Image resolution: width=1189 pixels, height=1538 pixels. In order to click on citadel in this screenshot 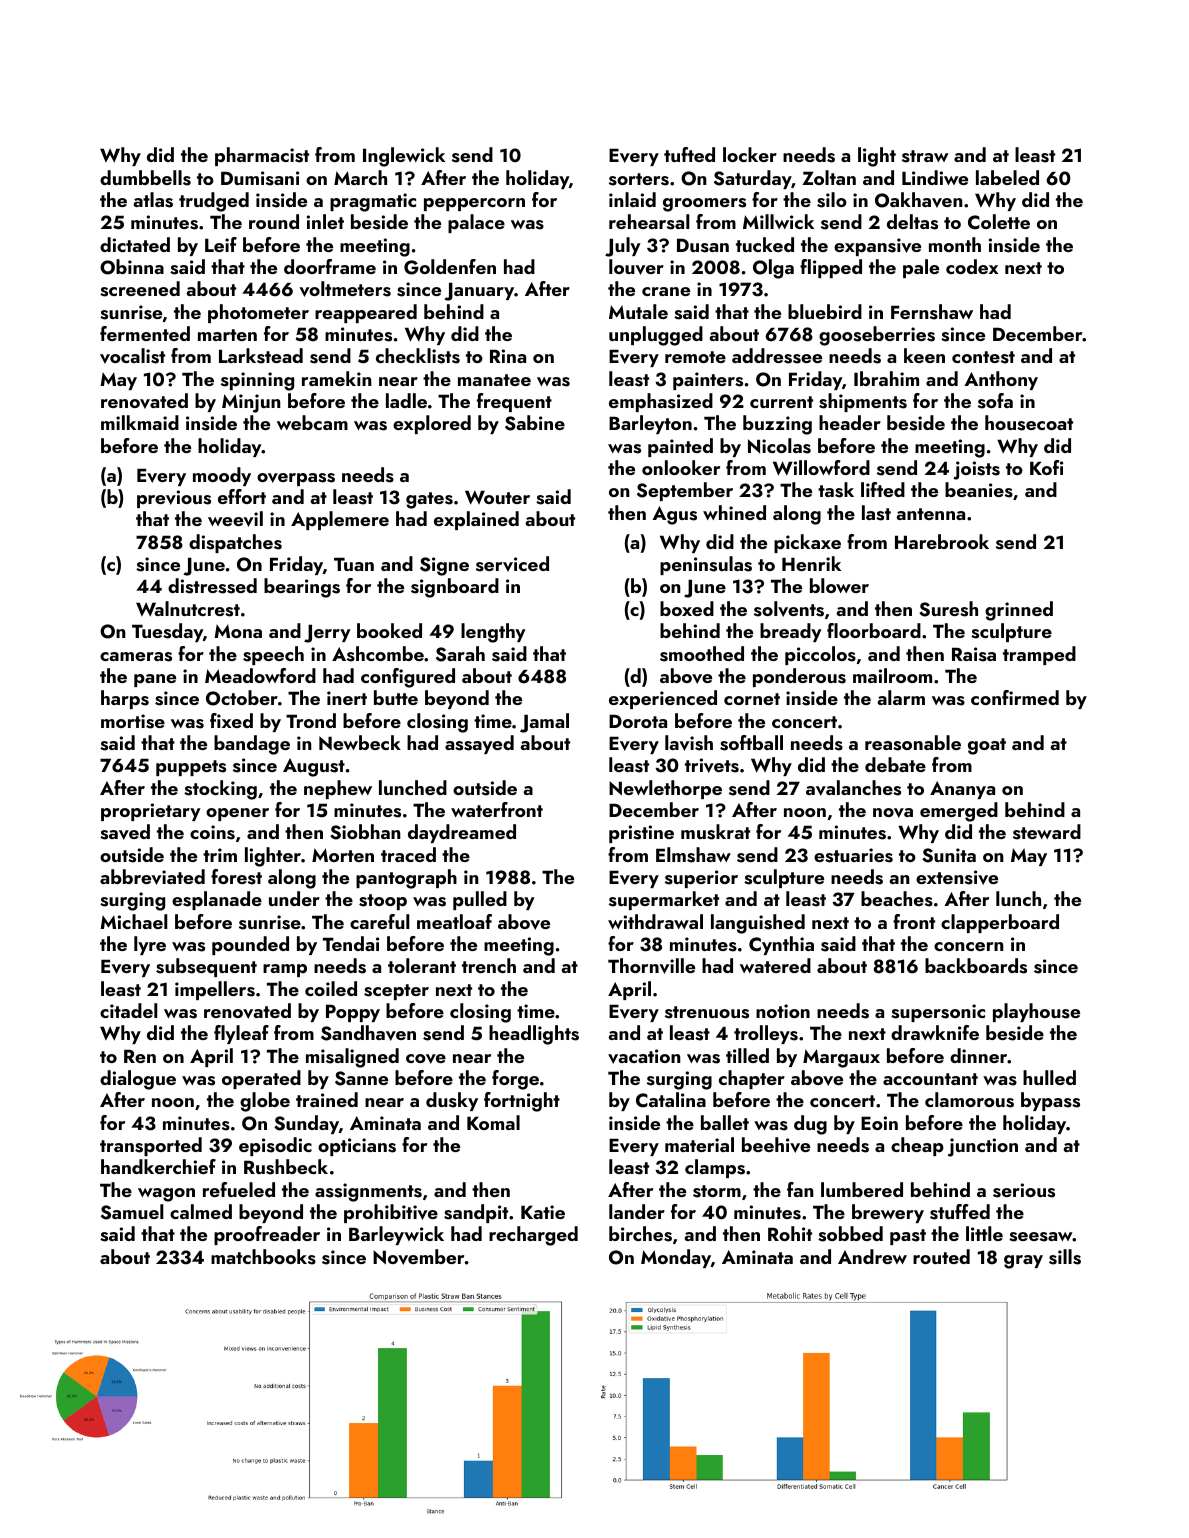, I will do `click(129, 1010)`.
